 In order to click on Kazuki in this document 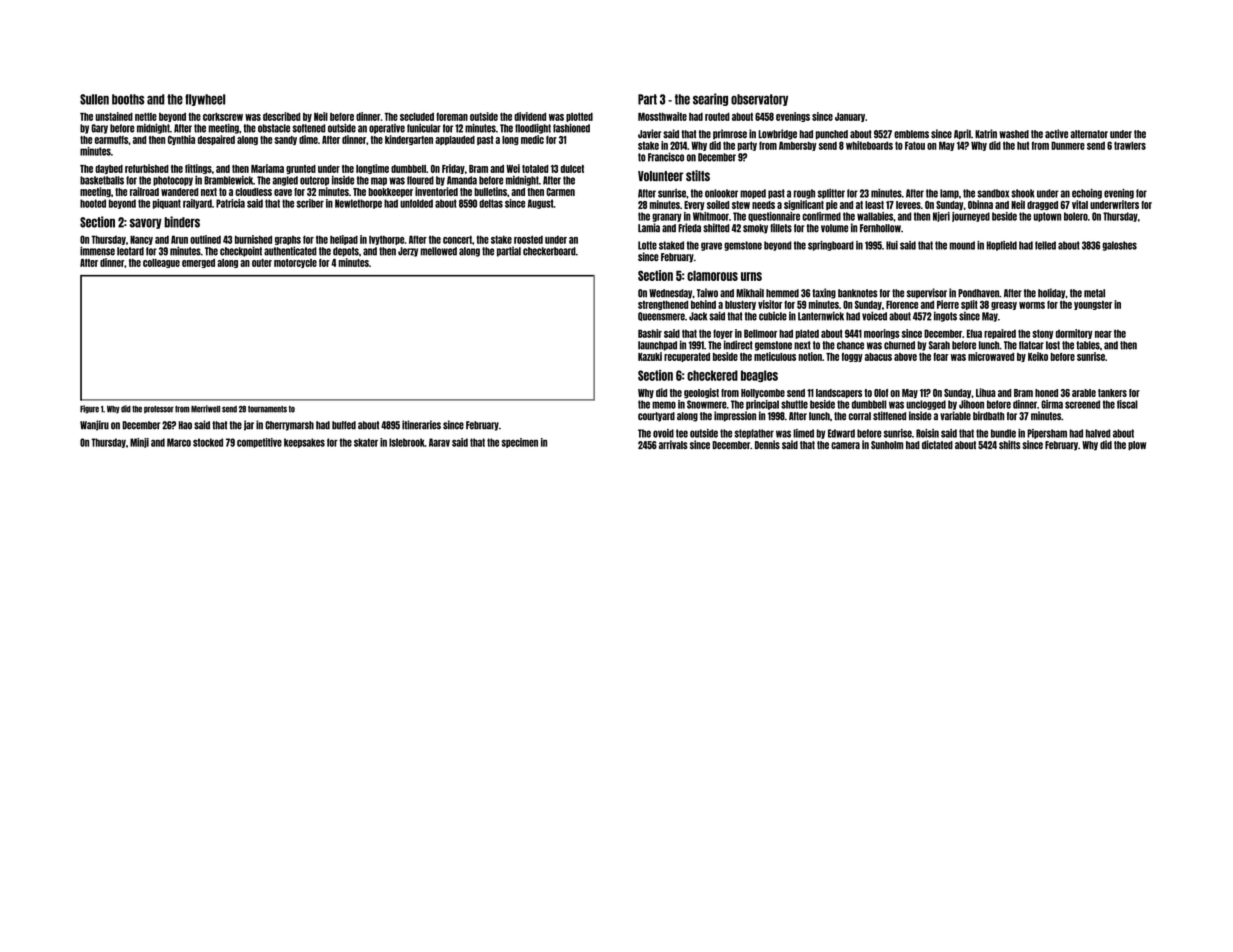, I will do `click(650, 356)`.
